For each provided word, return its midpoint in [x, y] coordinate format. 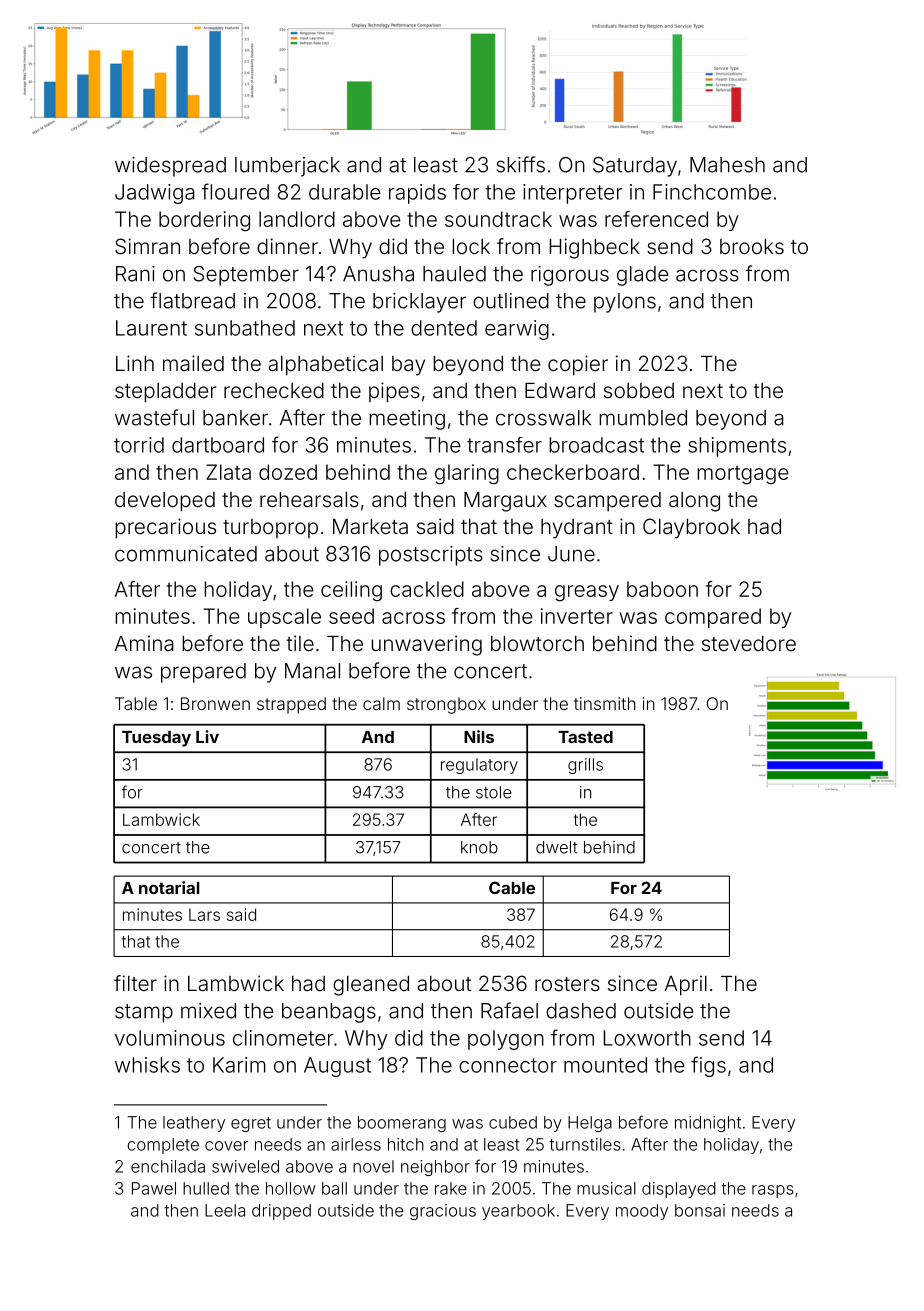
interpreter [573, 194]
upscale [284, 618]
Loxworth [647, 1038]
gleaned [371, 986]
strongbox [446, 705]
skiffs [520, 164]
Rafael [509, 1010]
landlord [297, 219]
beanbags [329, 1013]
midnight [708, 1124]
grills [585, 766]
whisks [147, 1065]
